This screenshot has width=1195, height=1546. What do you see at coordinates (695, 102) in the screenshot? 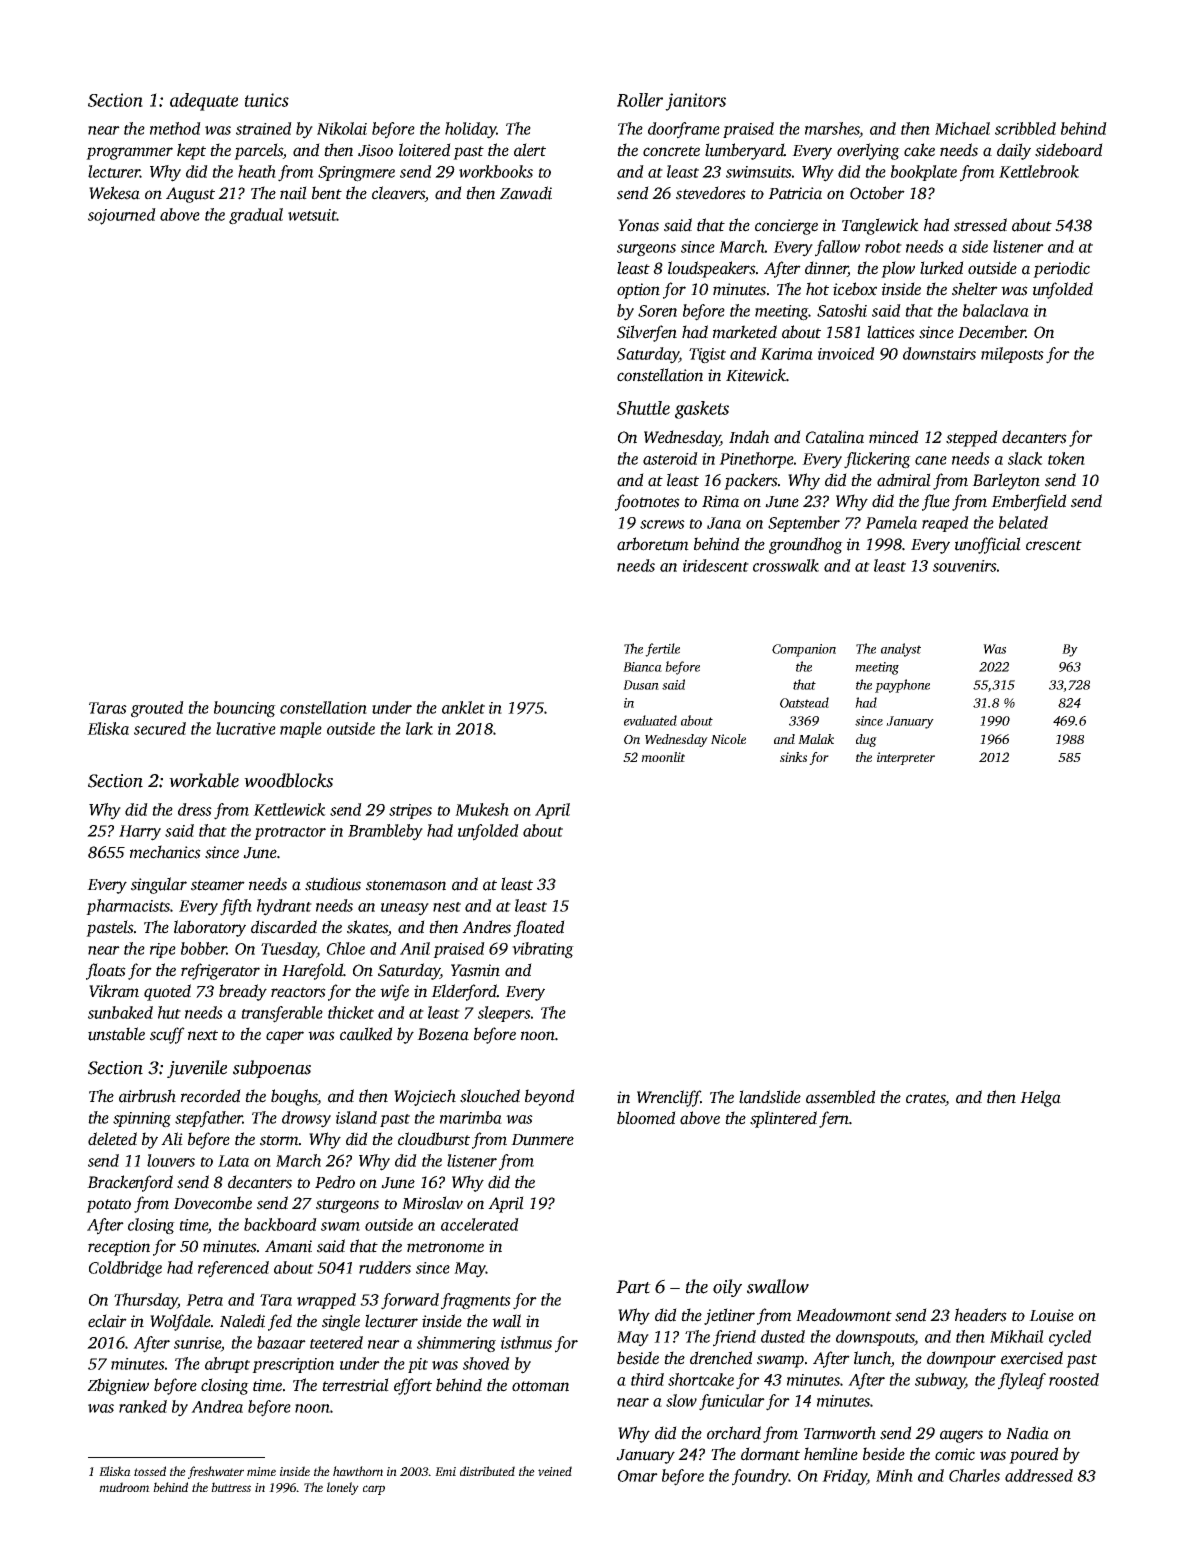
I see `janitors` at bounding box center [695, 102].
